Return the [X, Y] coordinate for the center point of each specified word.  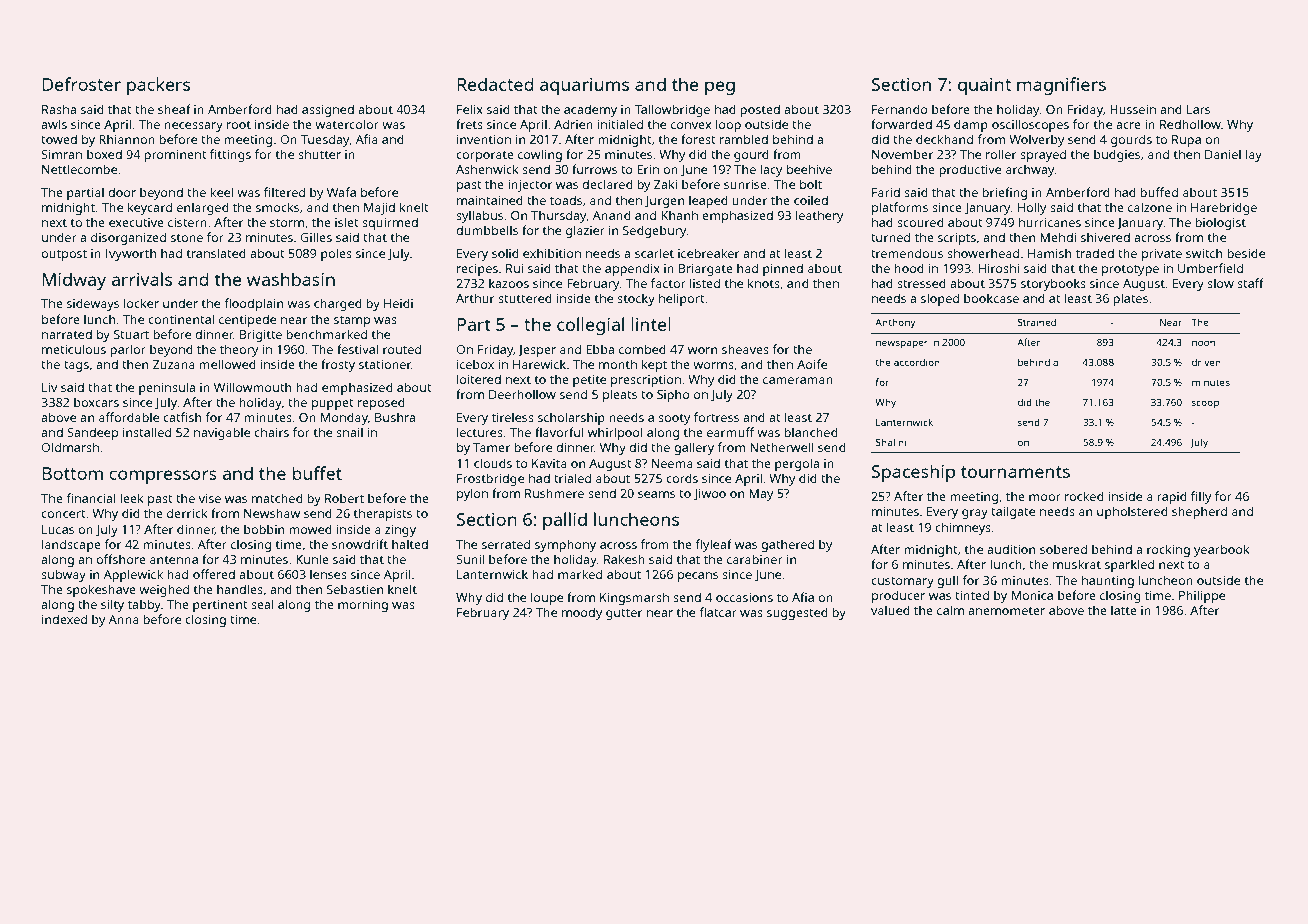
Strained [1037, 322]
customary [902, 582]
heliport [682, 299]
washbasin [291, 279]
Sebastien [355, 589]
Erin [648, 169]
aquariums [584, 86]
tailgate [1013, 512]
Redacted [495, 84]
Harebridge [1224, 208]
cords [682, 478]
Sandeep [92, 433]
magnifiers [1061, 86]
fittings [230, 155]
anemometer [1006, 611]
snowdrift [360, 544]
